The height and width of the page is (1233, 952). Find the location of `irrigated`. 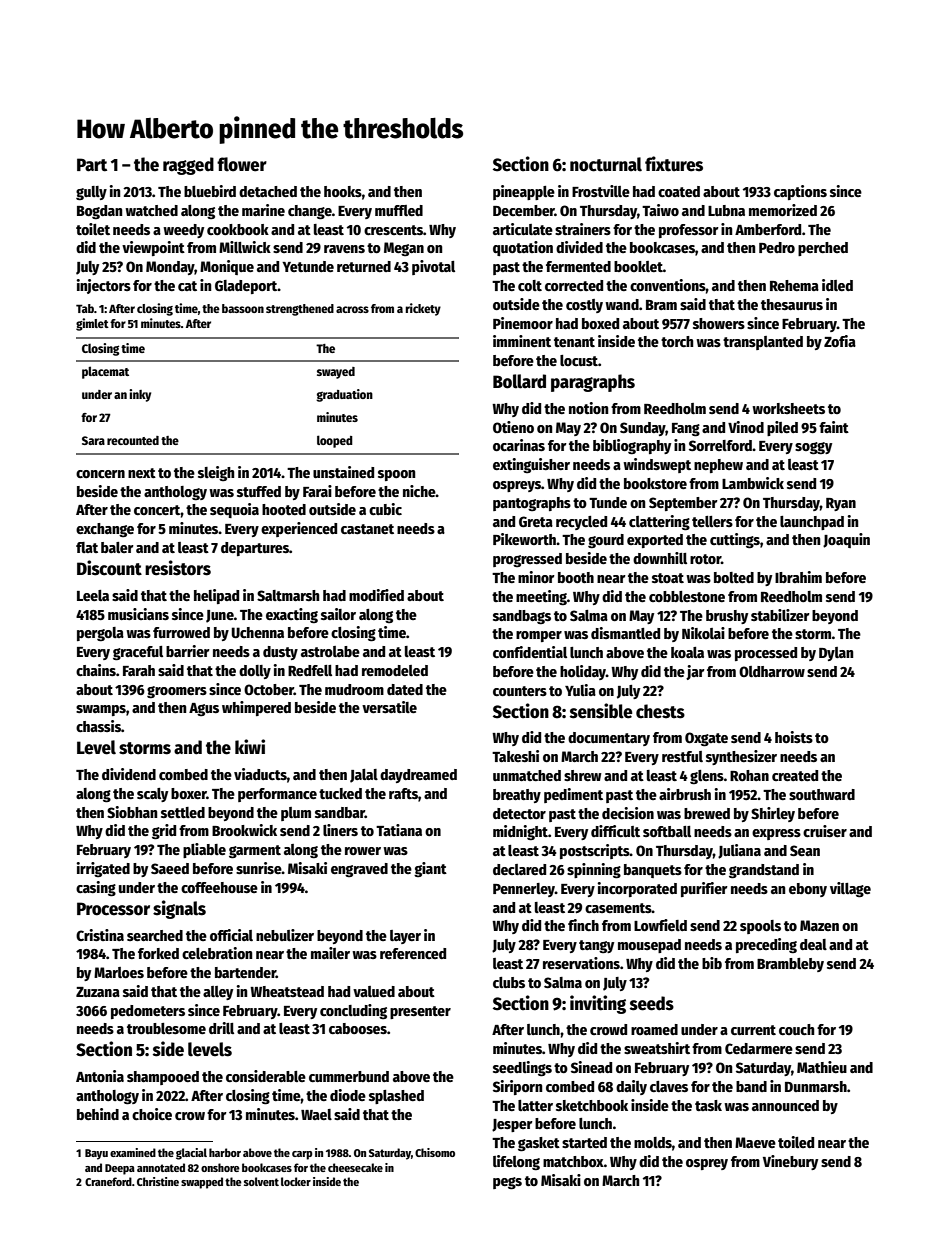

irrigated is located at coordinates (103, 869).
